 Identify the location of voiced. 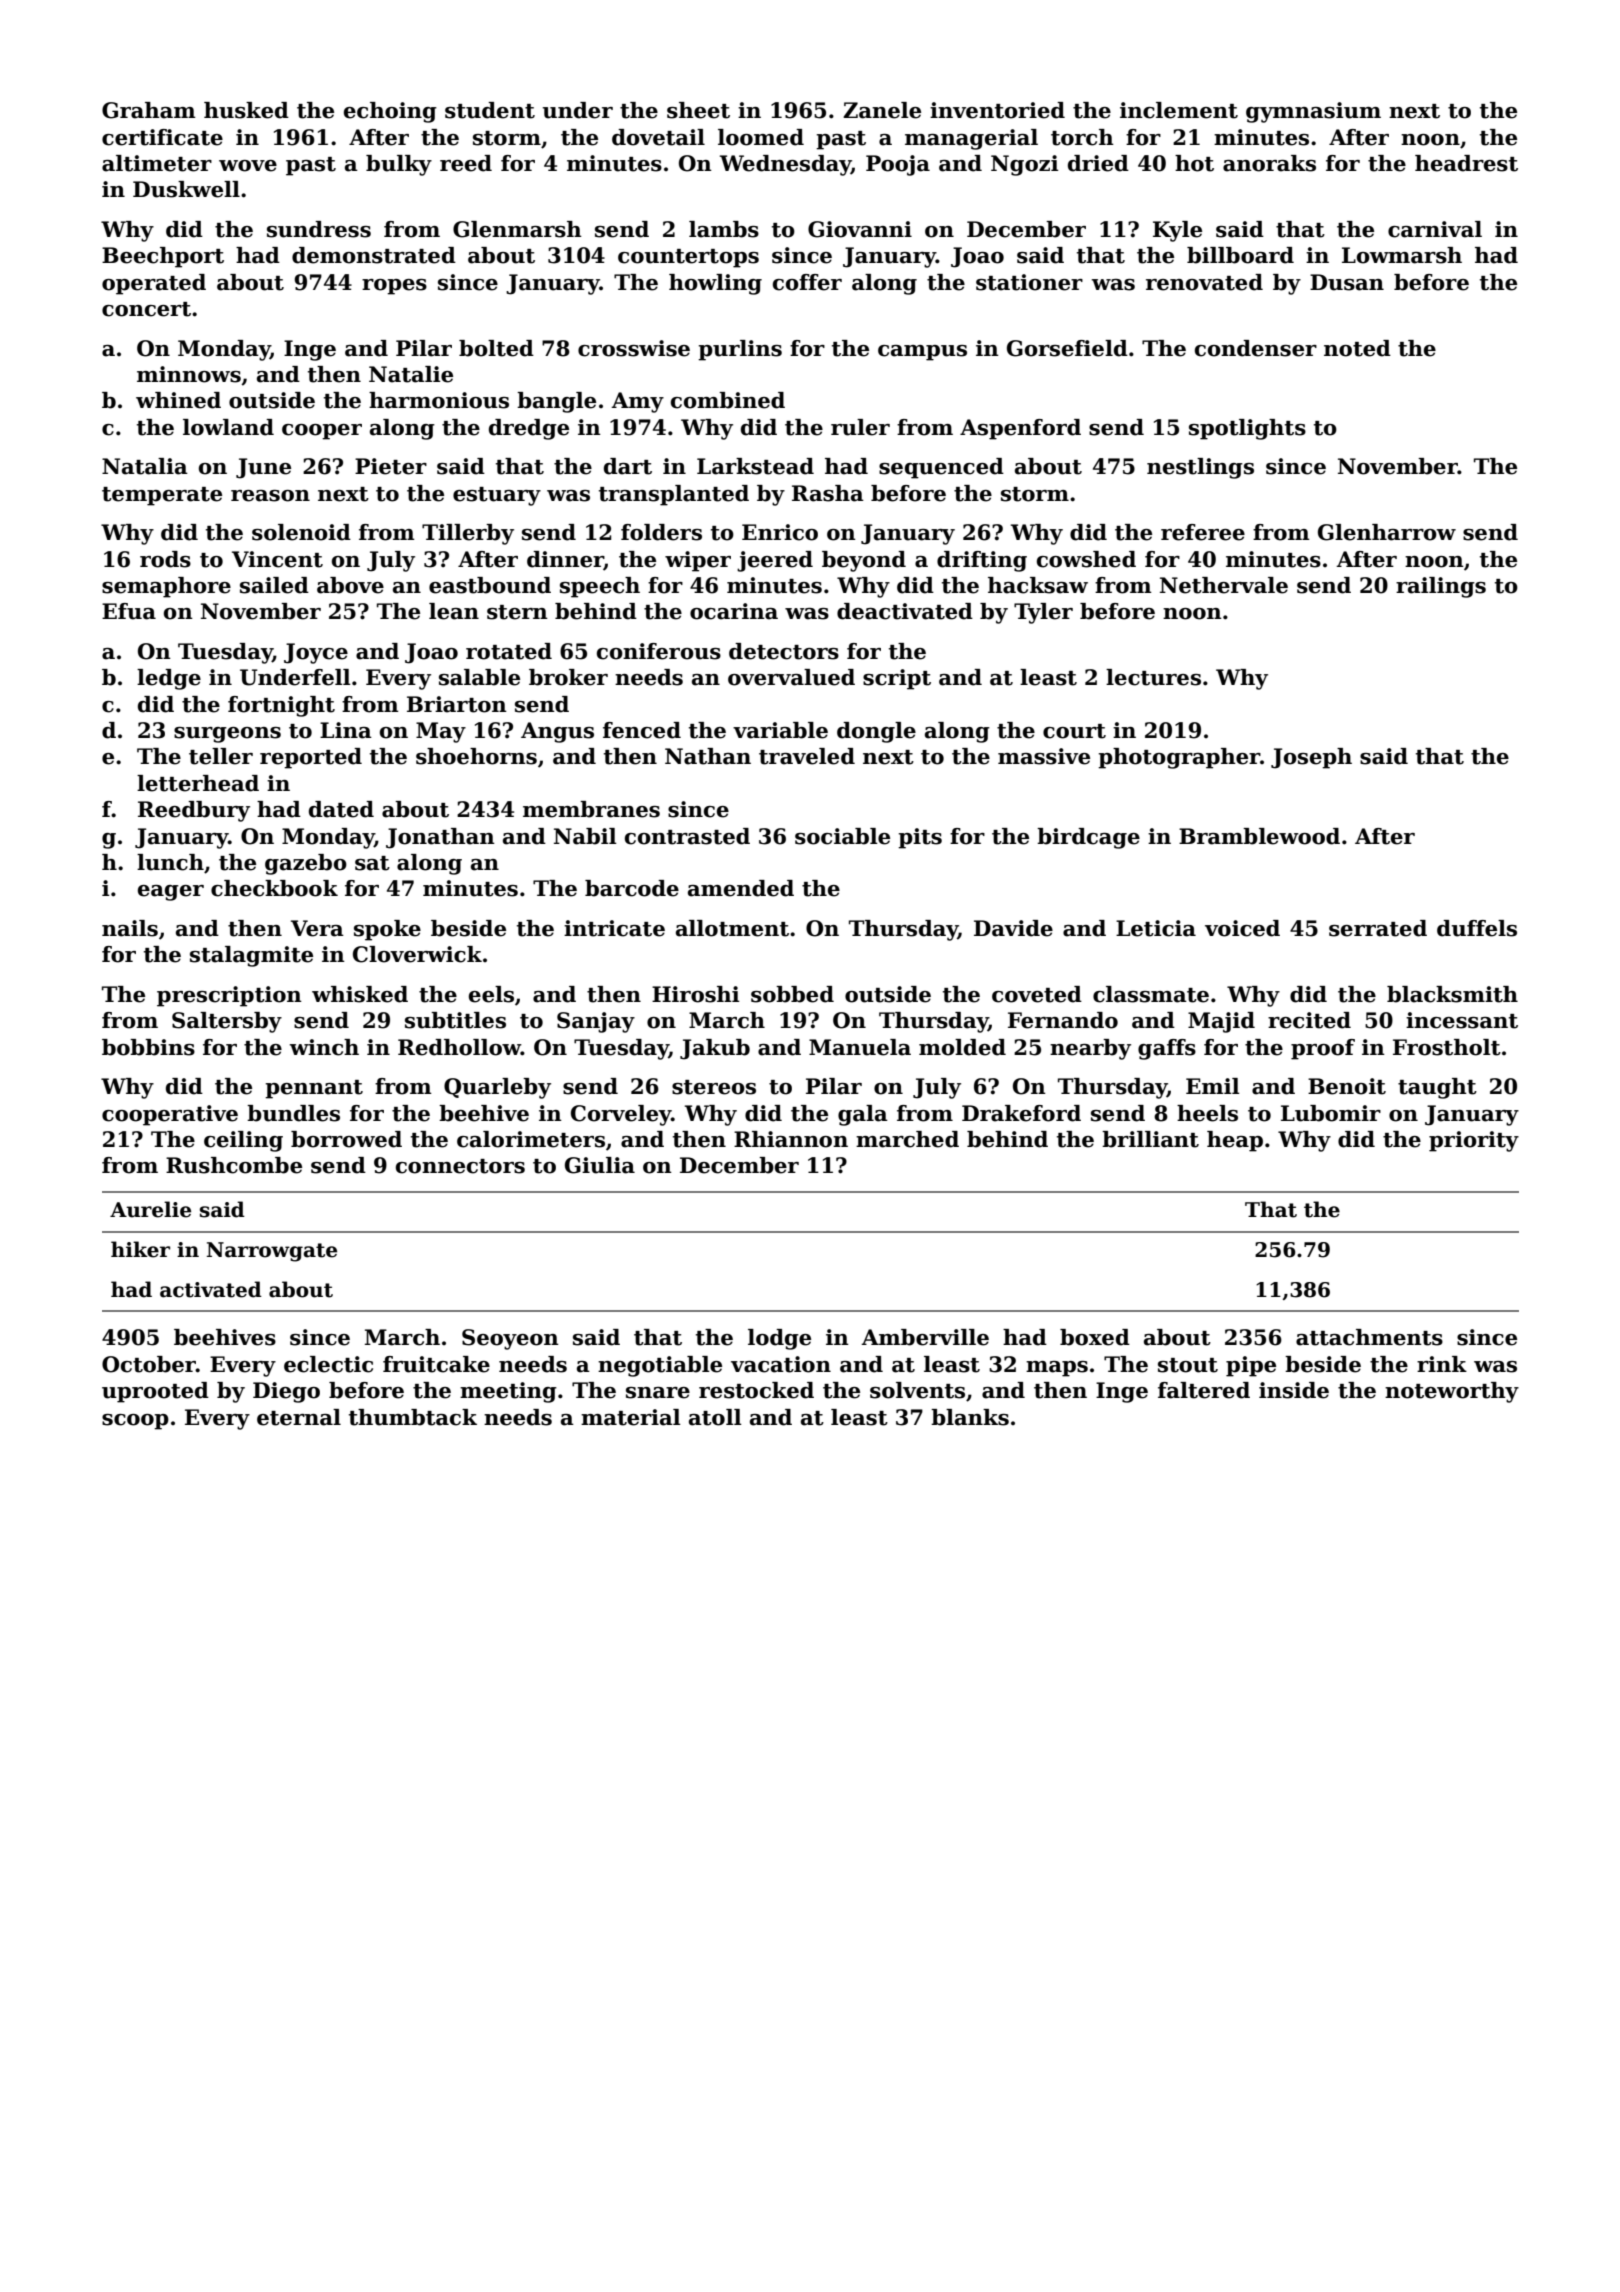
(1242, 928).
